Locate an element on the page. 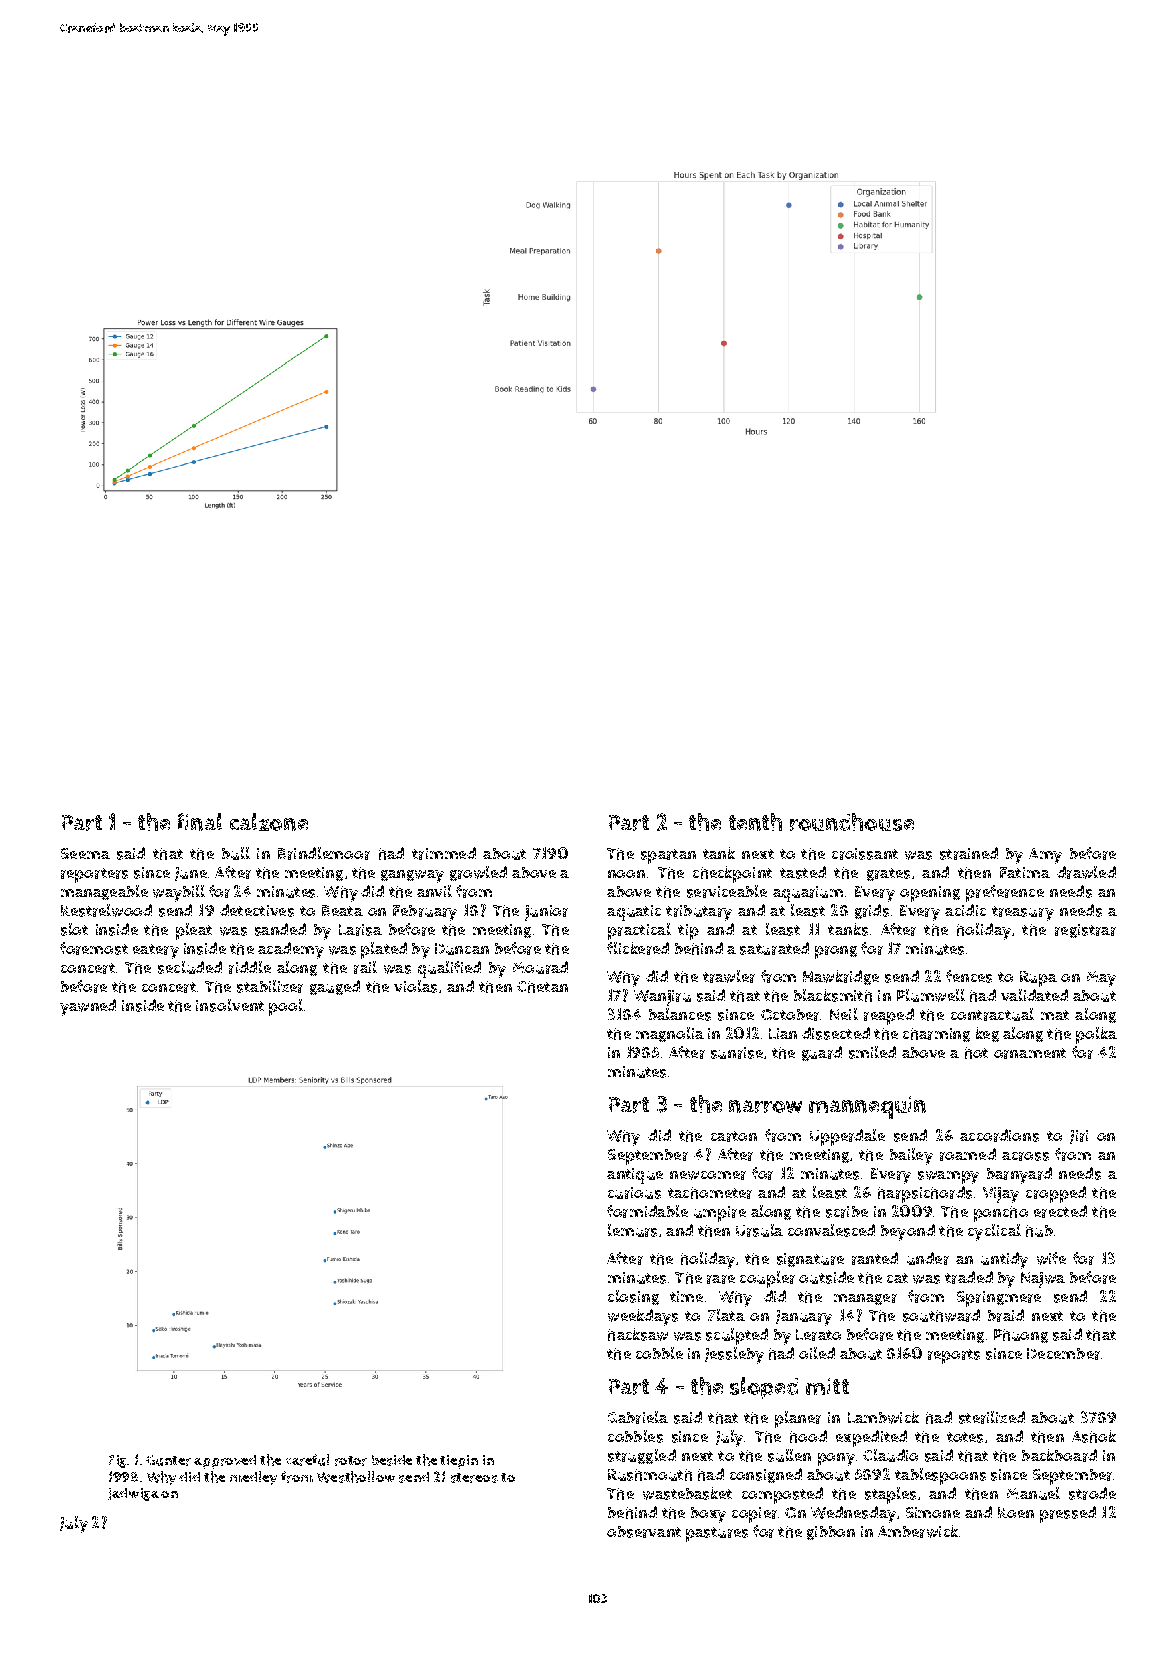 This document has height=1663, width=1176. lemurs is located at coordinates (632, 1230).
